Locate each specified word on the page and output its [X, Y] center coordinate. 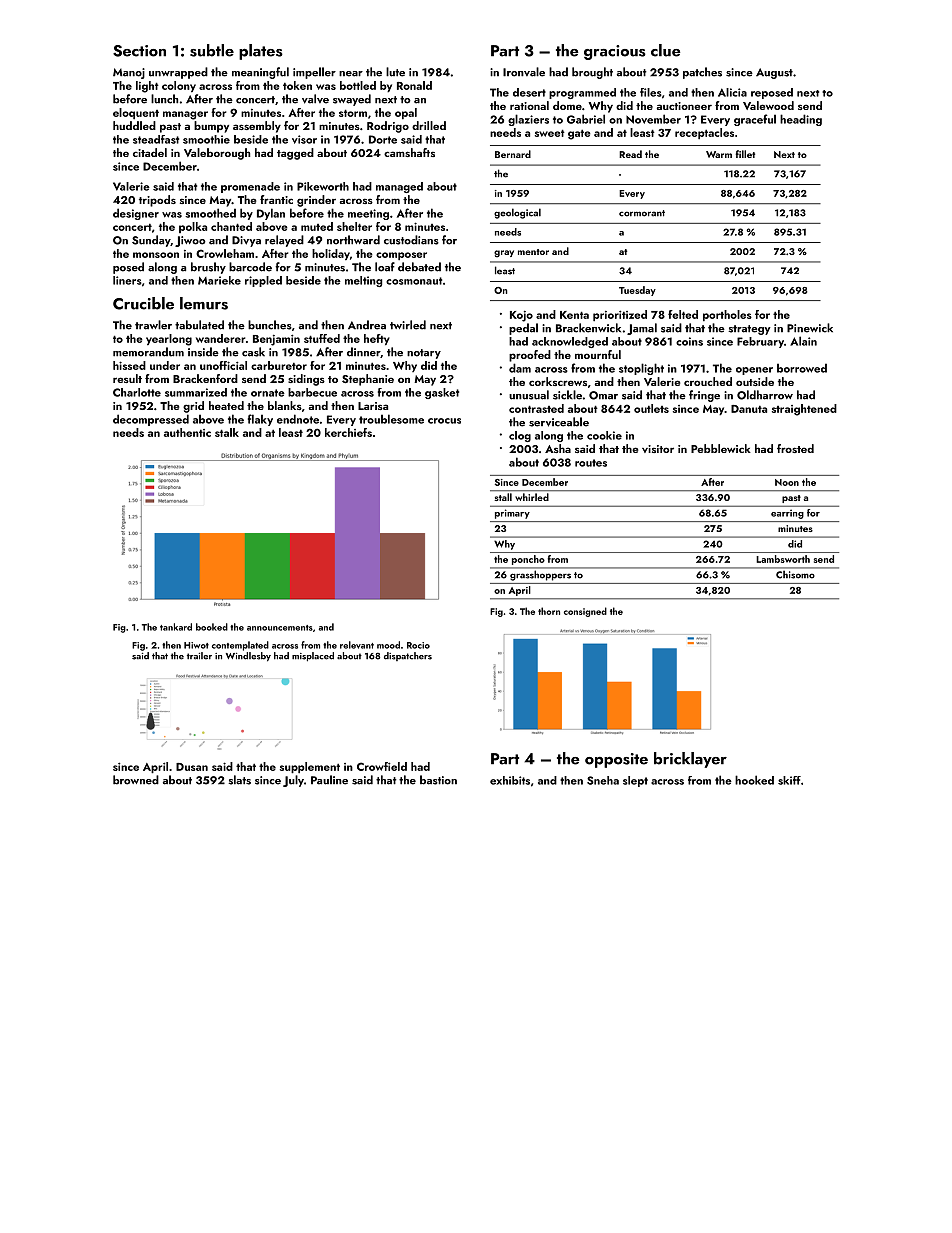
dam [520, 368]
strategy [749, 330]
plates [261, 52]
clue [665, 50]
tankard [176, 627]
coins [689, 341]
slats [239, 780]
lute [395, 72]
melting [363, 281]
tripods [157, 201]
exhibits [510, 780]
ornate [268, 393]
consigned [585, 612]
